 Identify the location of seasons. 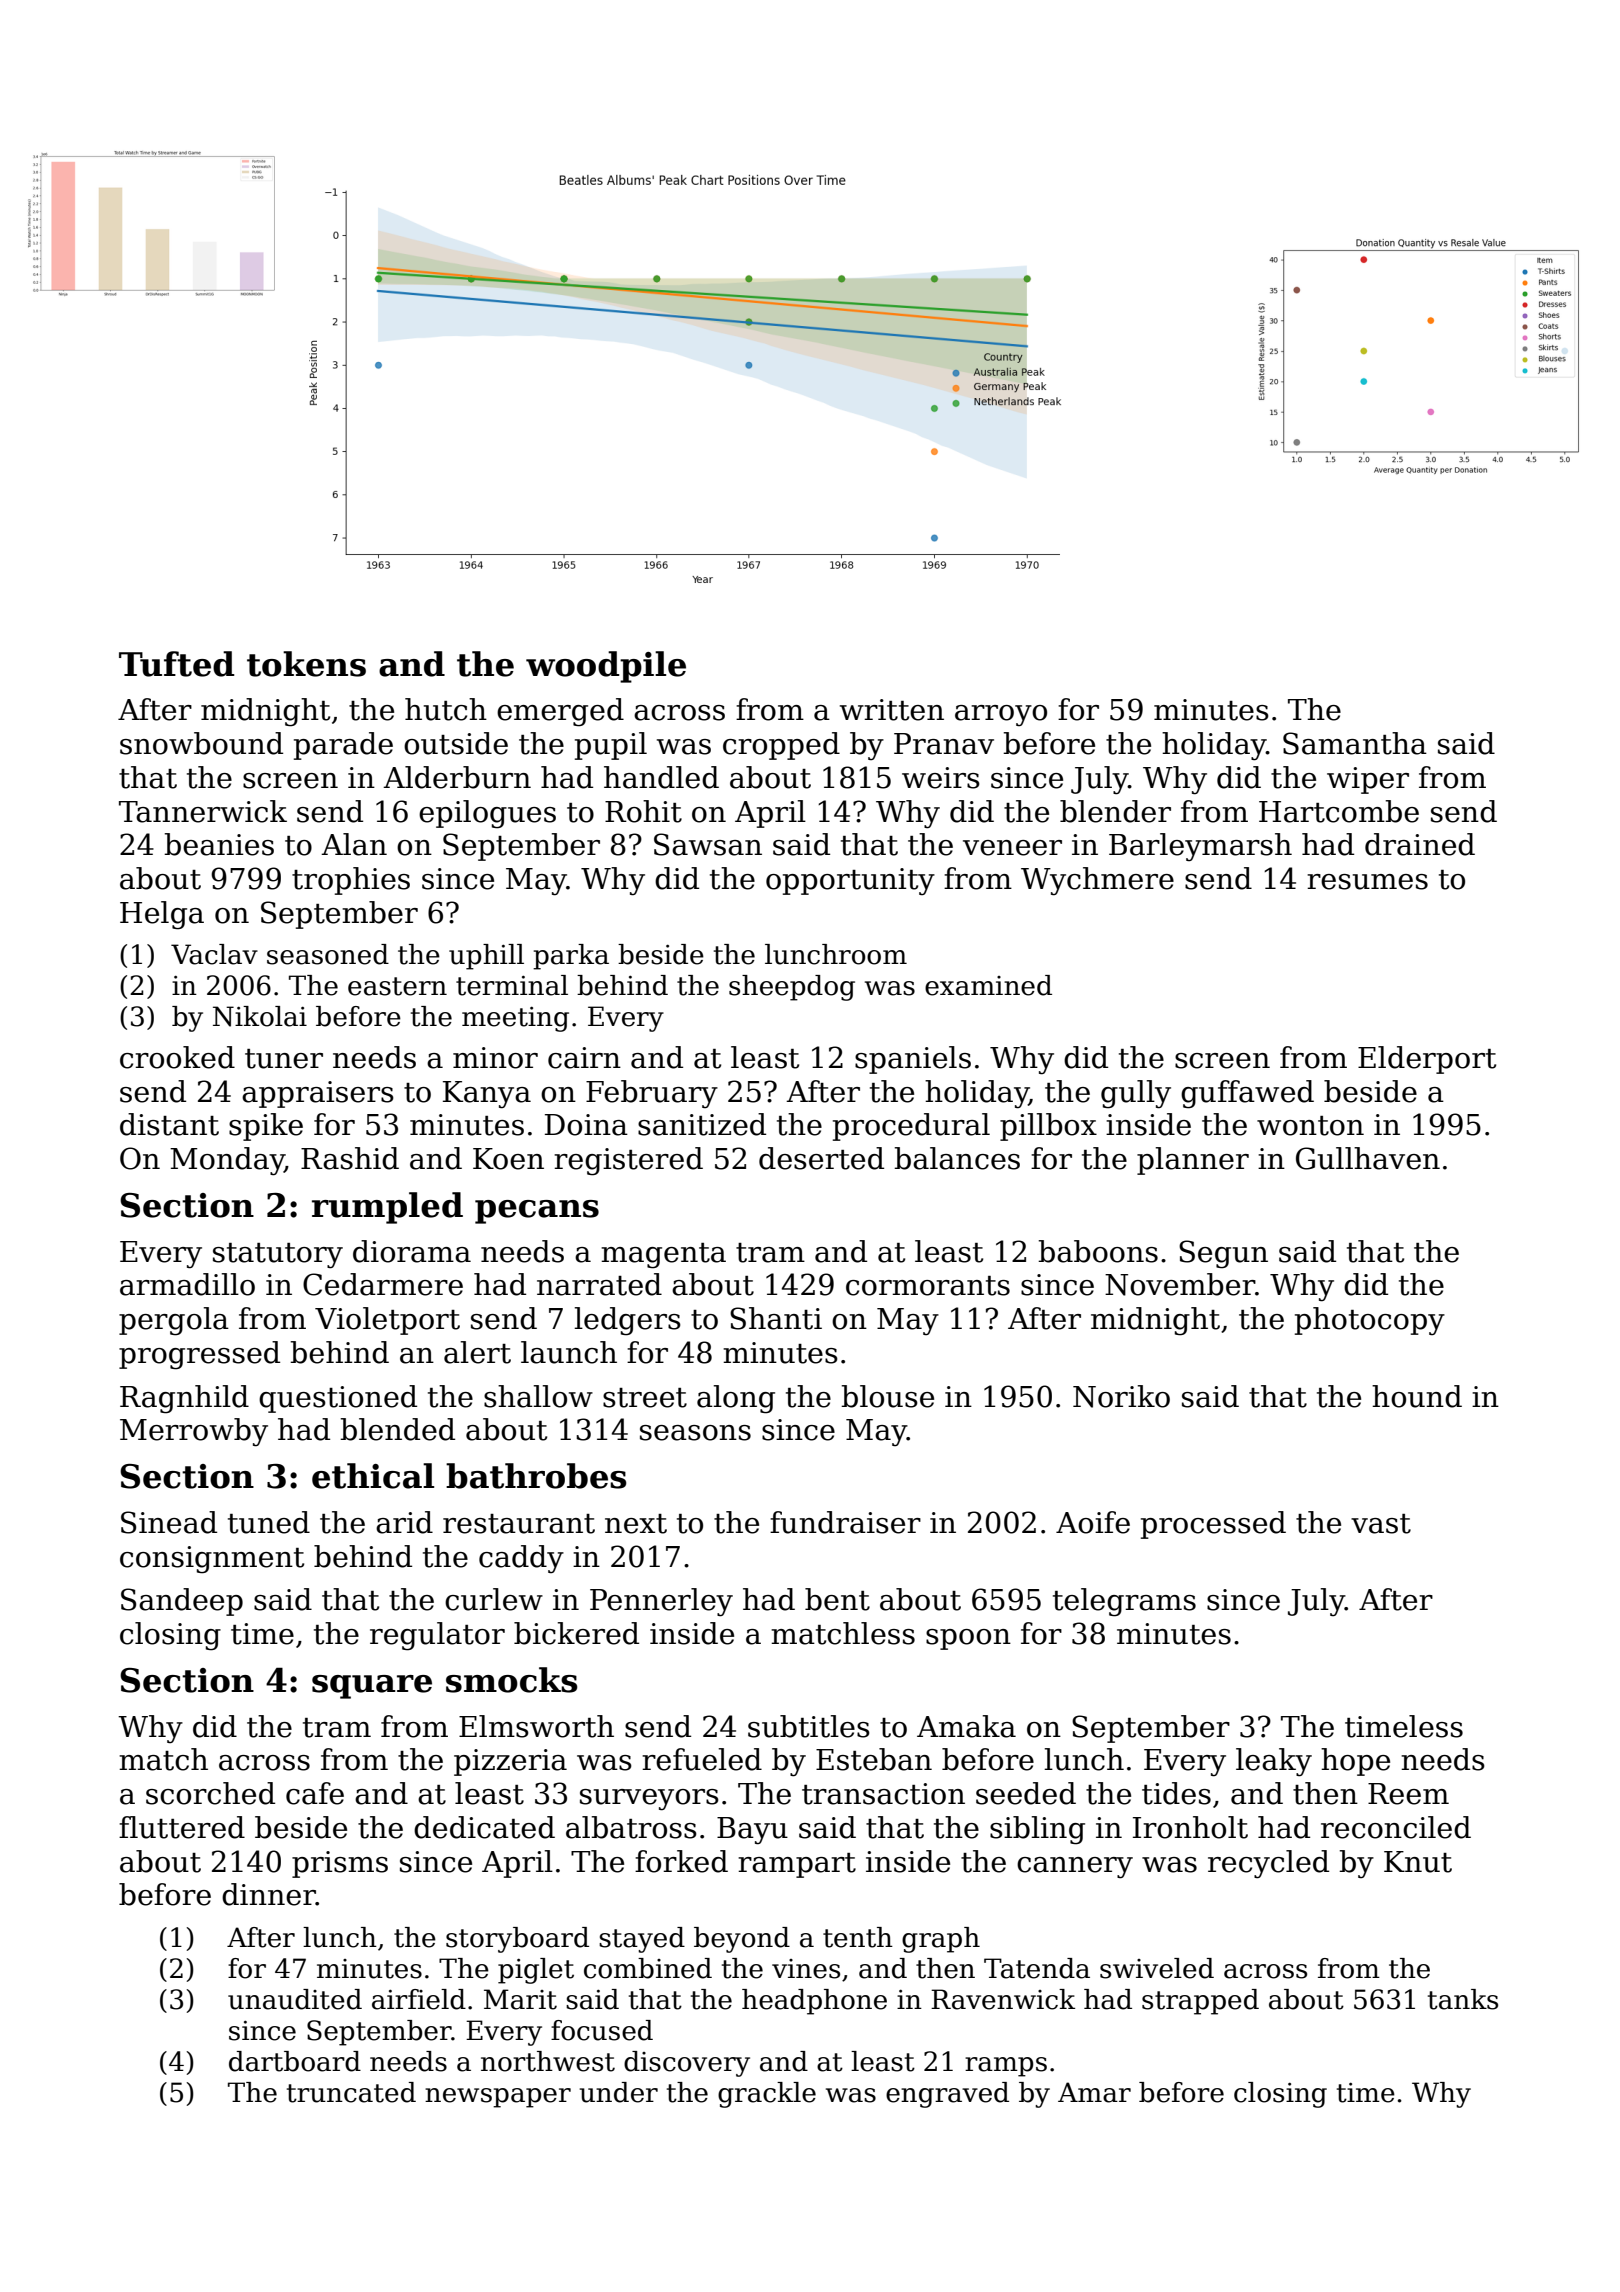
(695, 1433).
